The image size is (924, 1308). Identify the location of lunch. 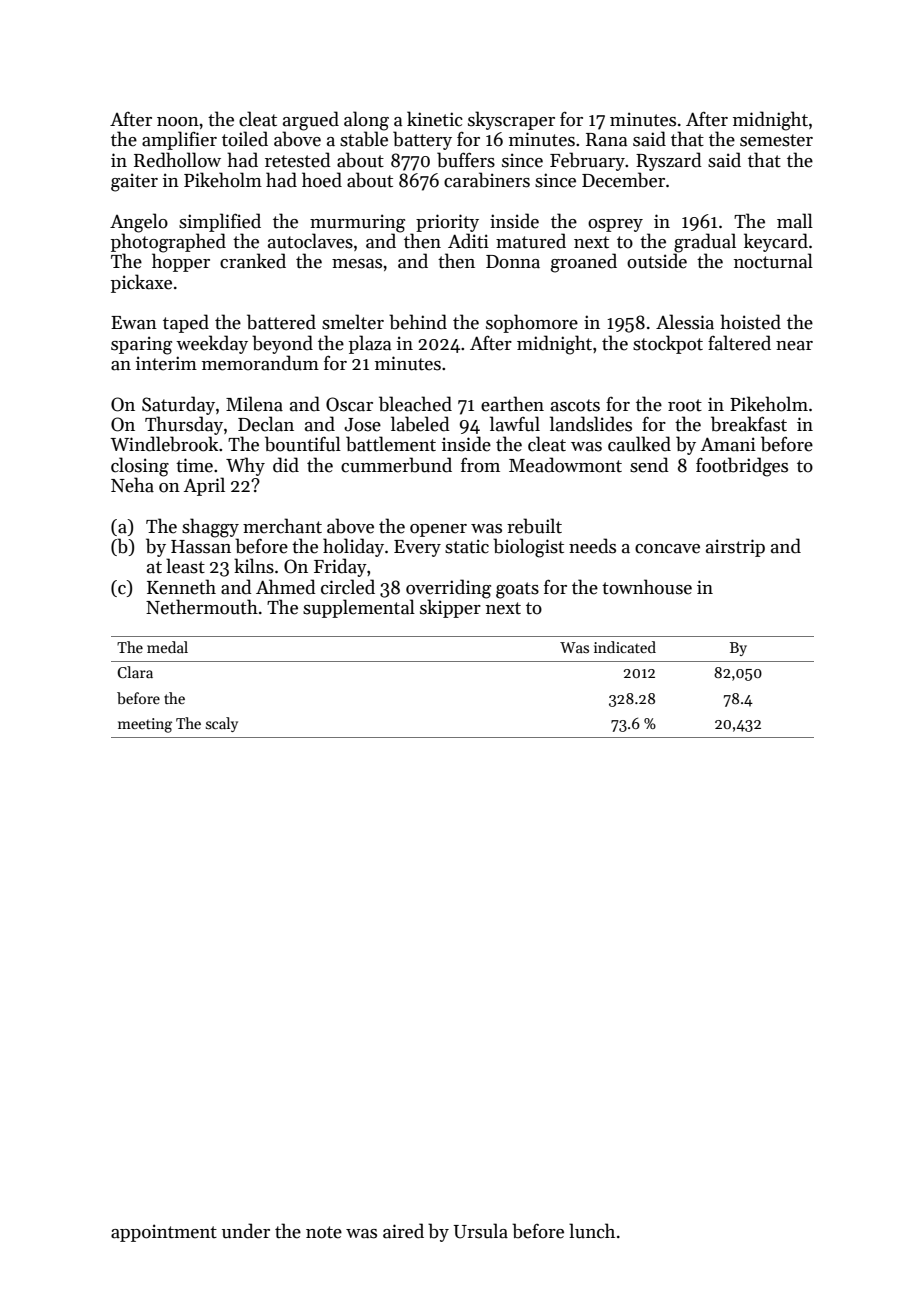
(592, 1231).
